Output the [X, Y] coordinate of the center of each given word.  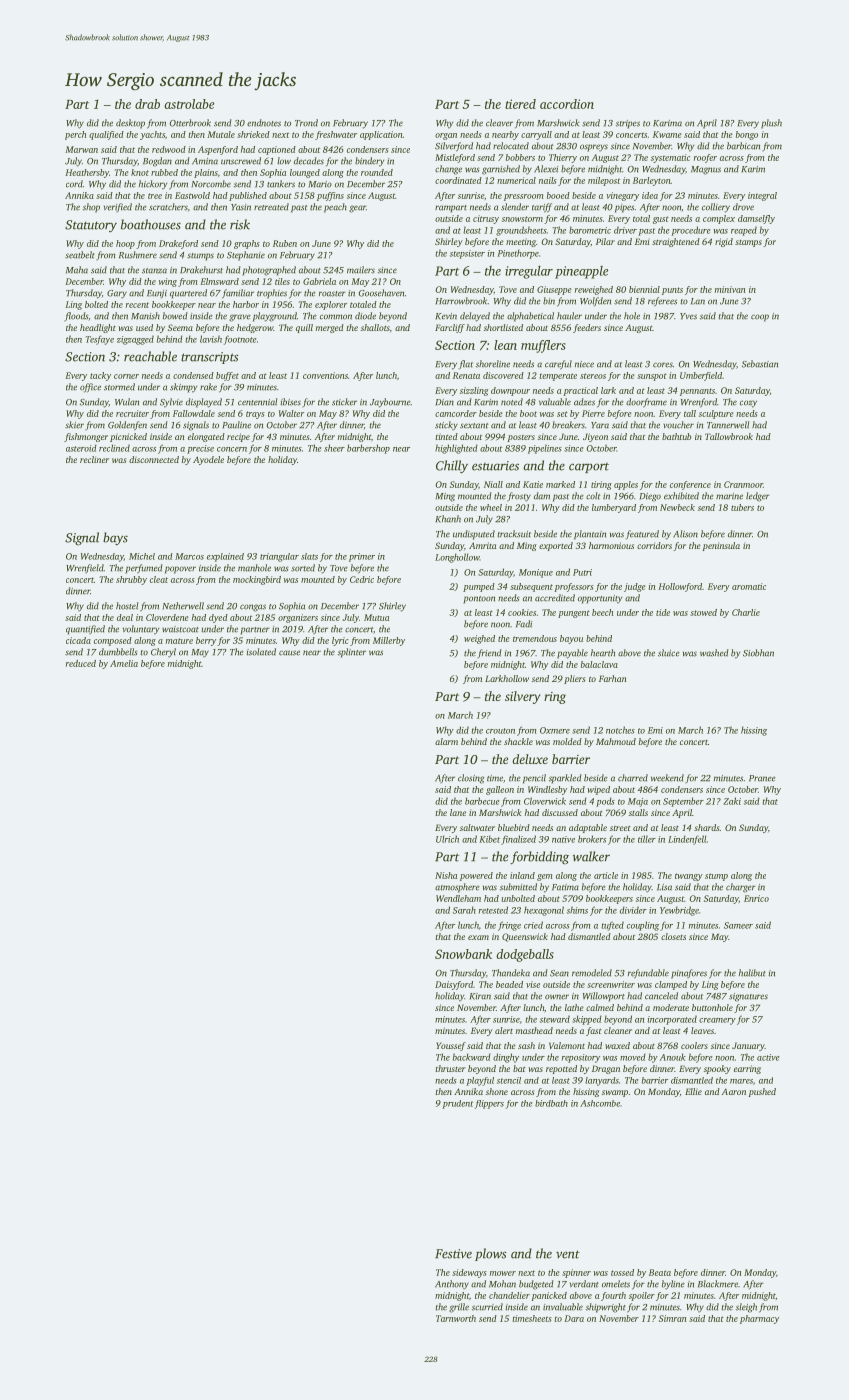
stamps [748, 243]
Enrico [756, 898]
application [381, 135]
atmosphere [457, 888]
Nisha [446, 875]
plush [771, 124]
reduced [81, 663]
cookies [522, 612]
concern [232, 449]
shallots [375, 327]
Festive [453, 1254]
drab [147, 104]
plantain [590, 535]
